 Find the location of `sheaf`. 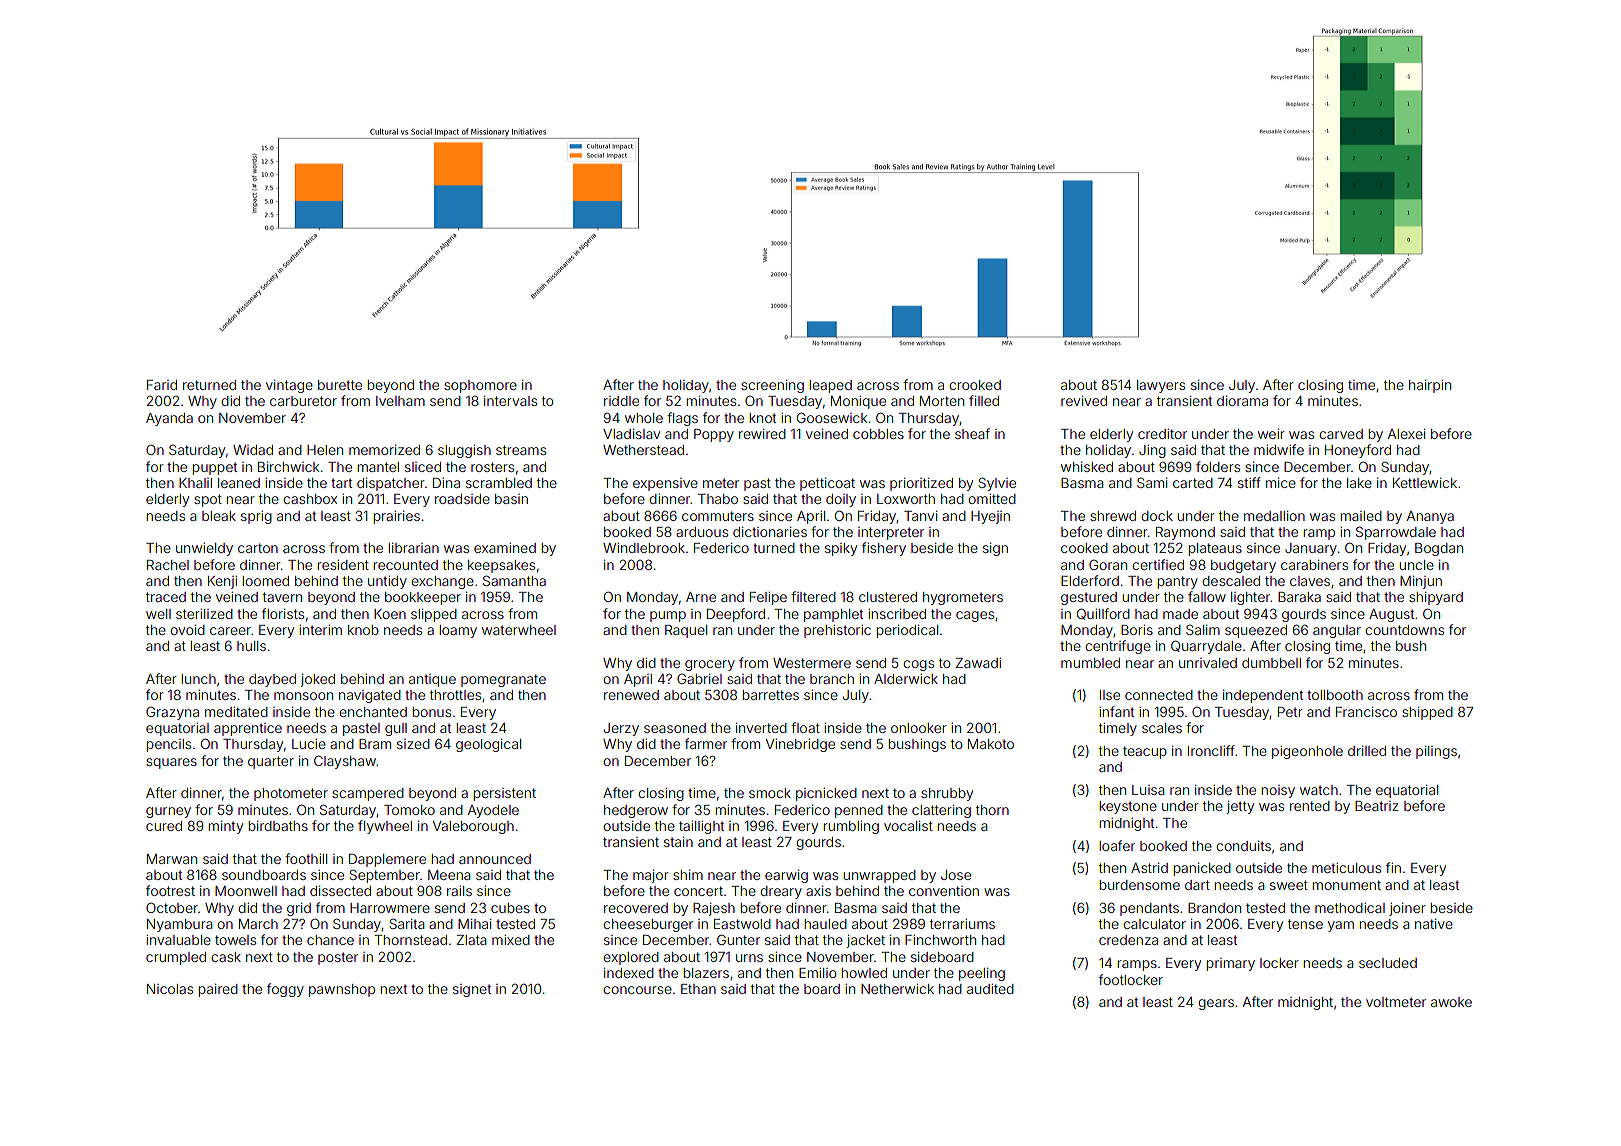

sheaf is located at coordinates (972, 433).
